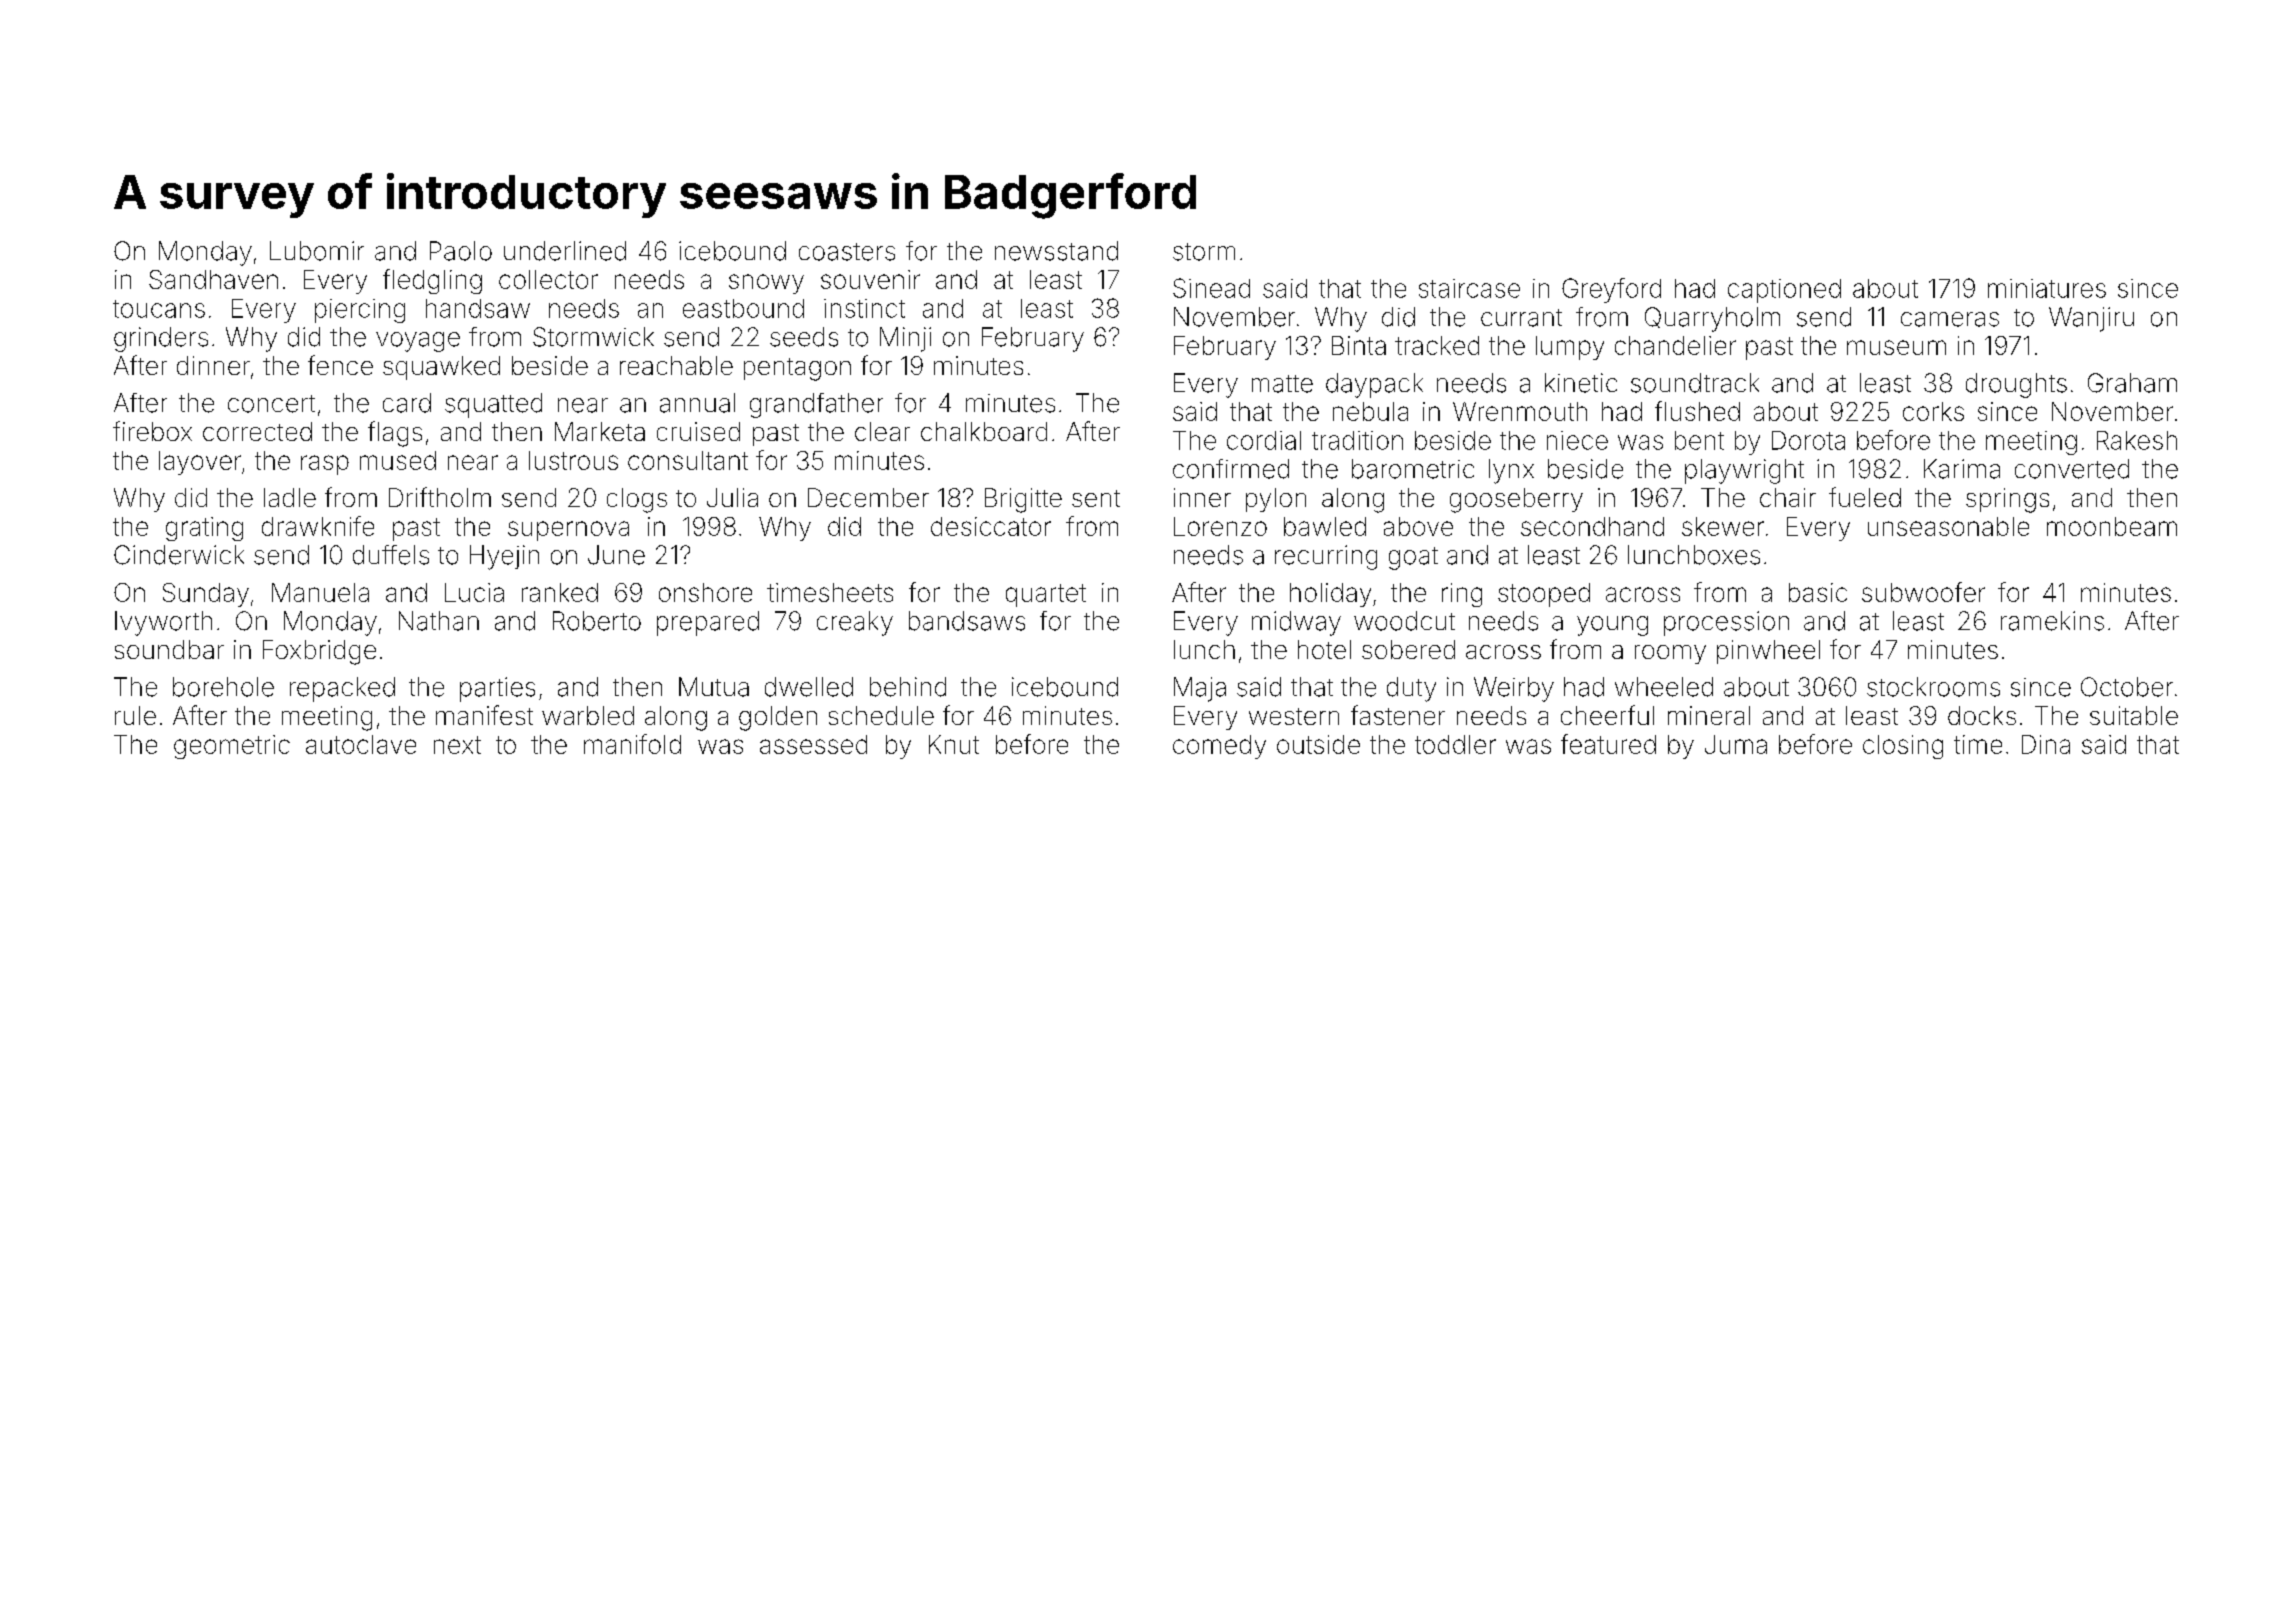  What do you see at coordinates (1808, 440) in the screenshot?
I see `Dorota` at bounding box center [1808, 440].
